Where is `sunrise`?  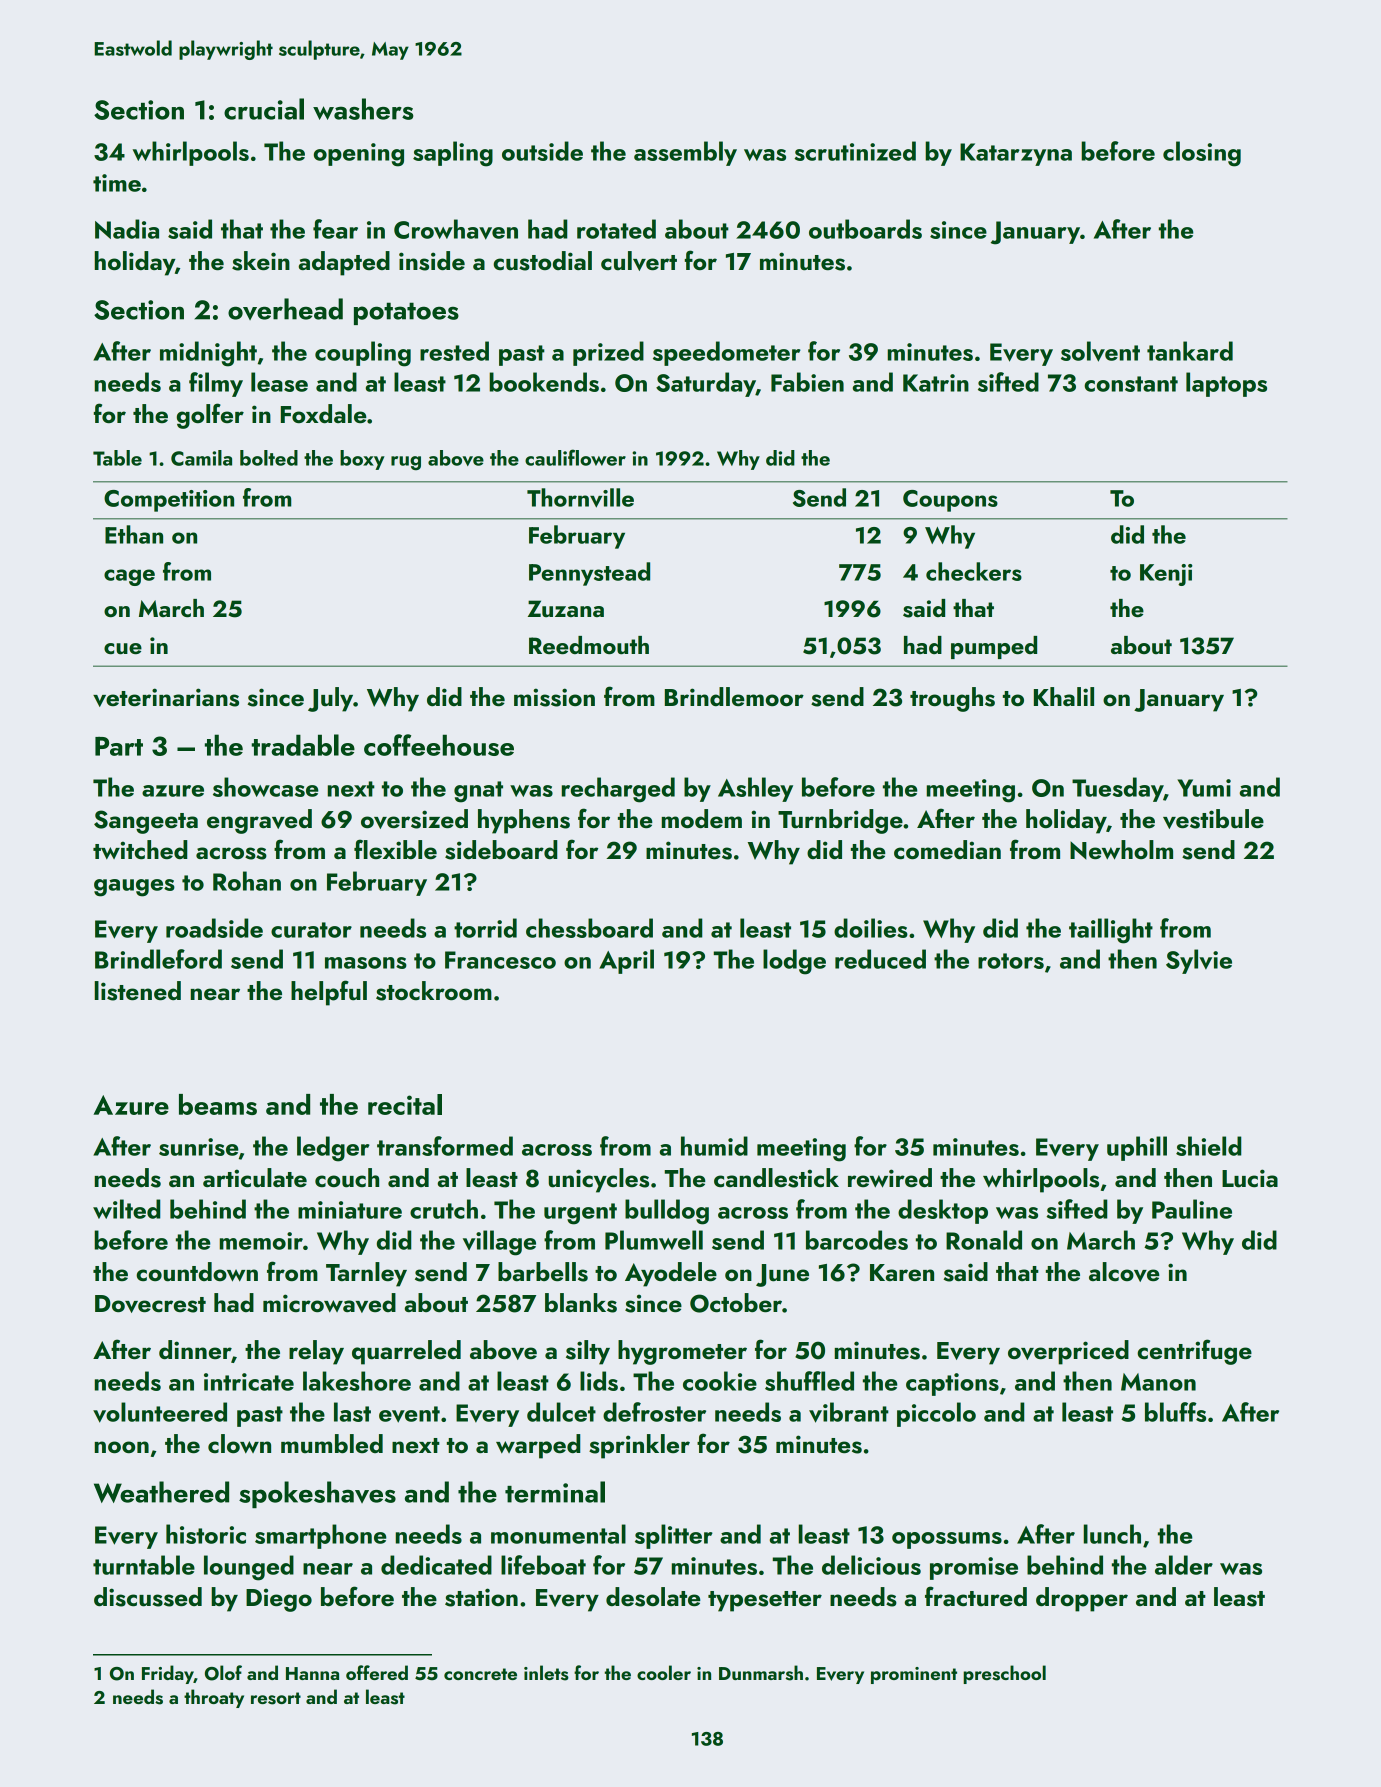
sunrise is located at coordinates (198, 1147).
